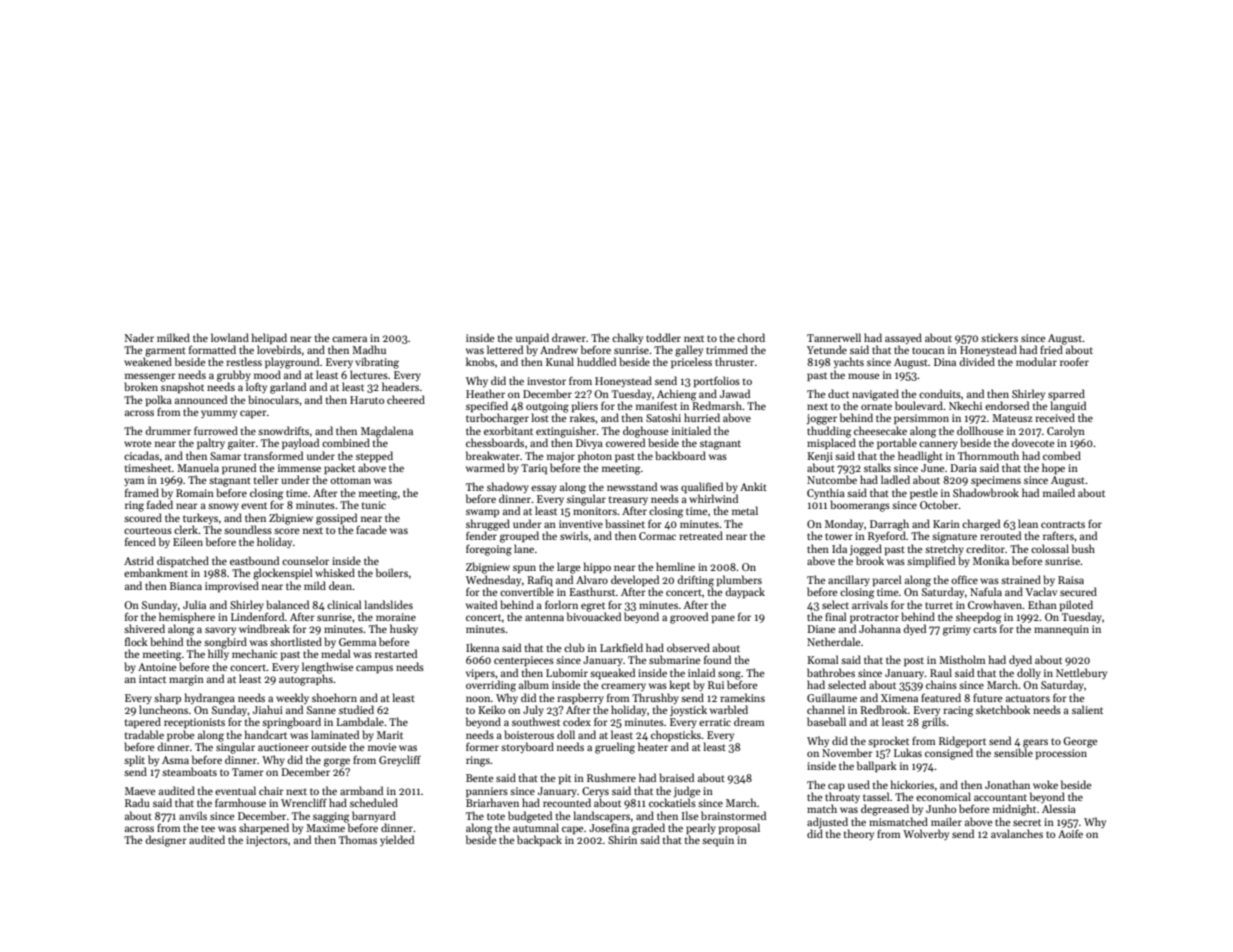  Describe the element at coordinates (328, 668) in the screenshot. I see `lengthwise` at that location.
